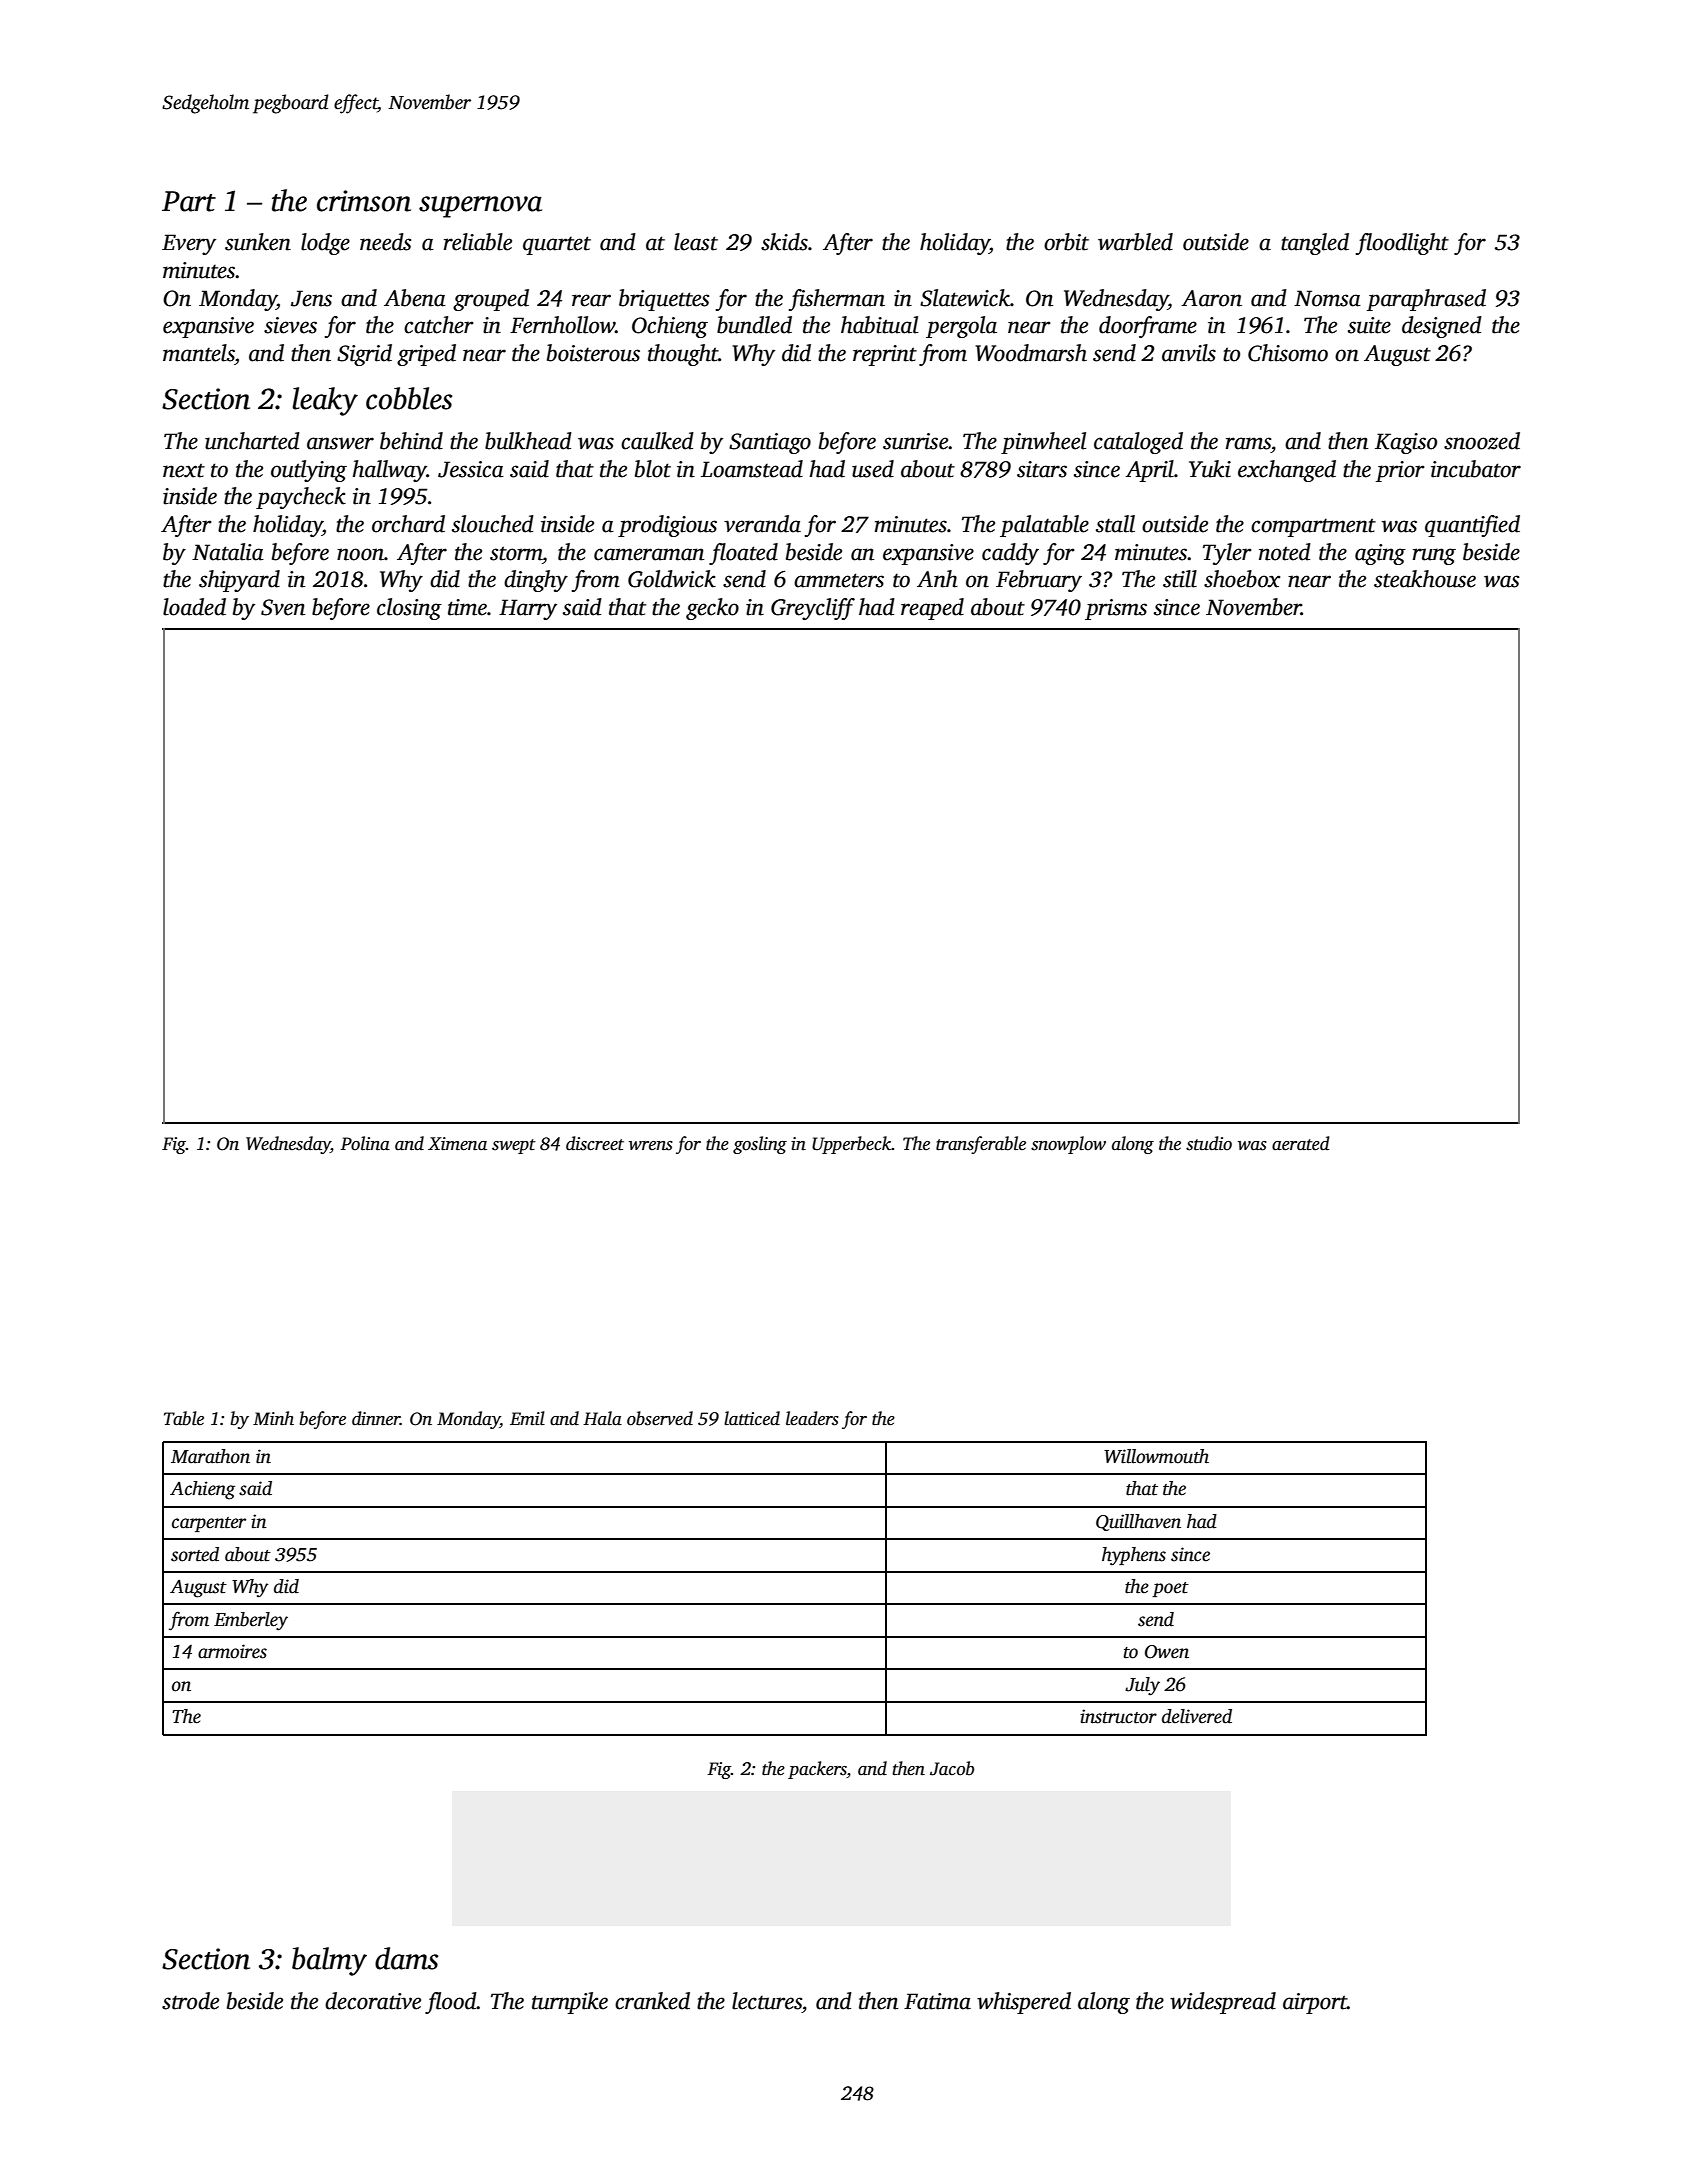 The width and height of the image is (1683, 2178). I want to click on Ximena, so click(457, 1144).
